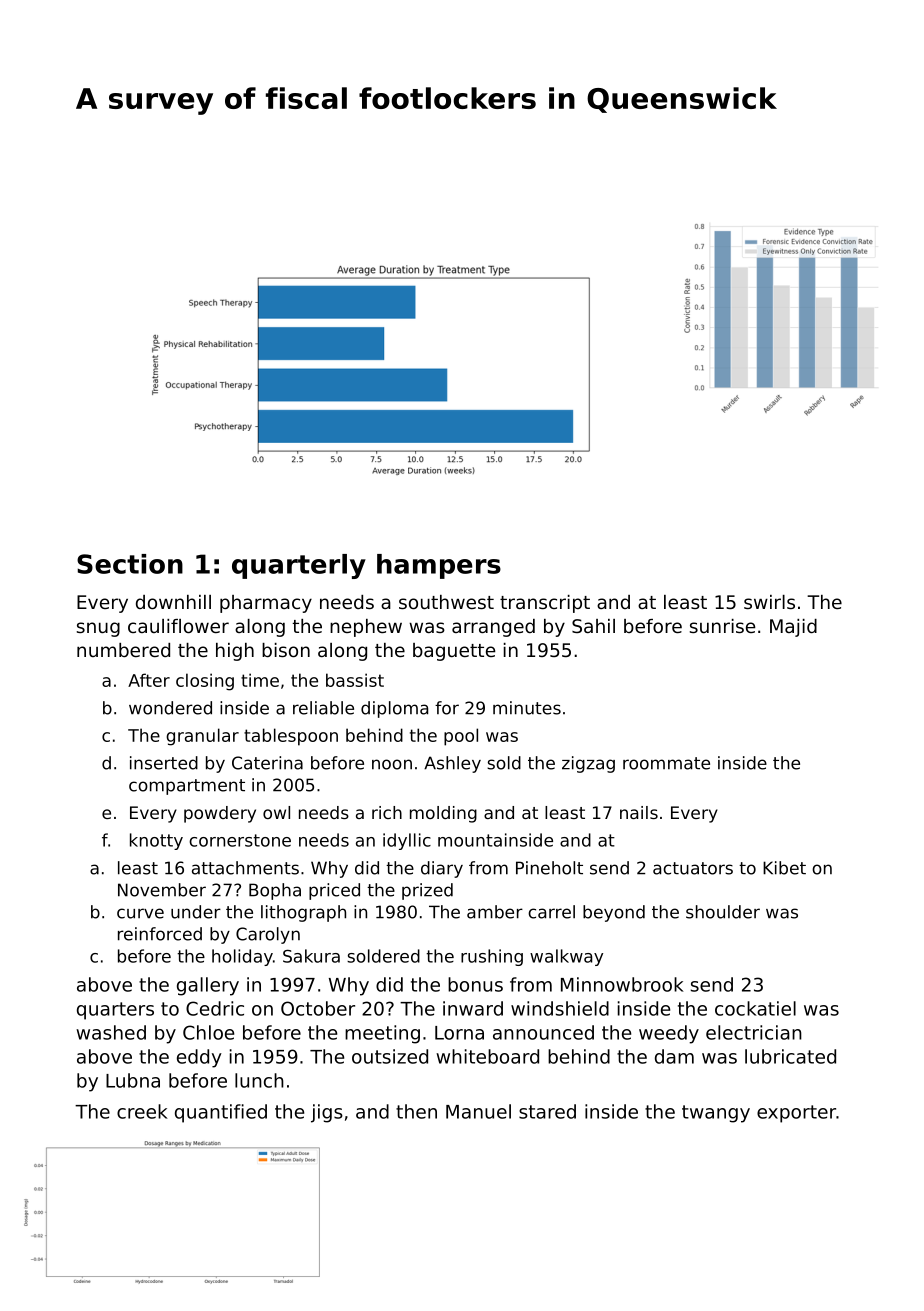  What do you see at coordinates (452, 764) in the screenshot?
I see `Ashley` at bounding box center [452, 764].
